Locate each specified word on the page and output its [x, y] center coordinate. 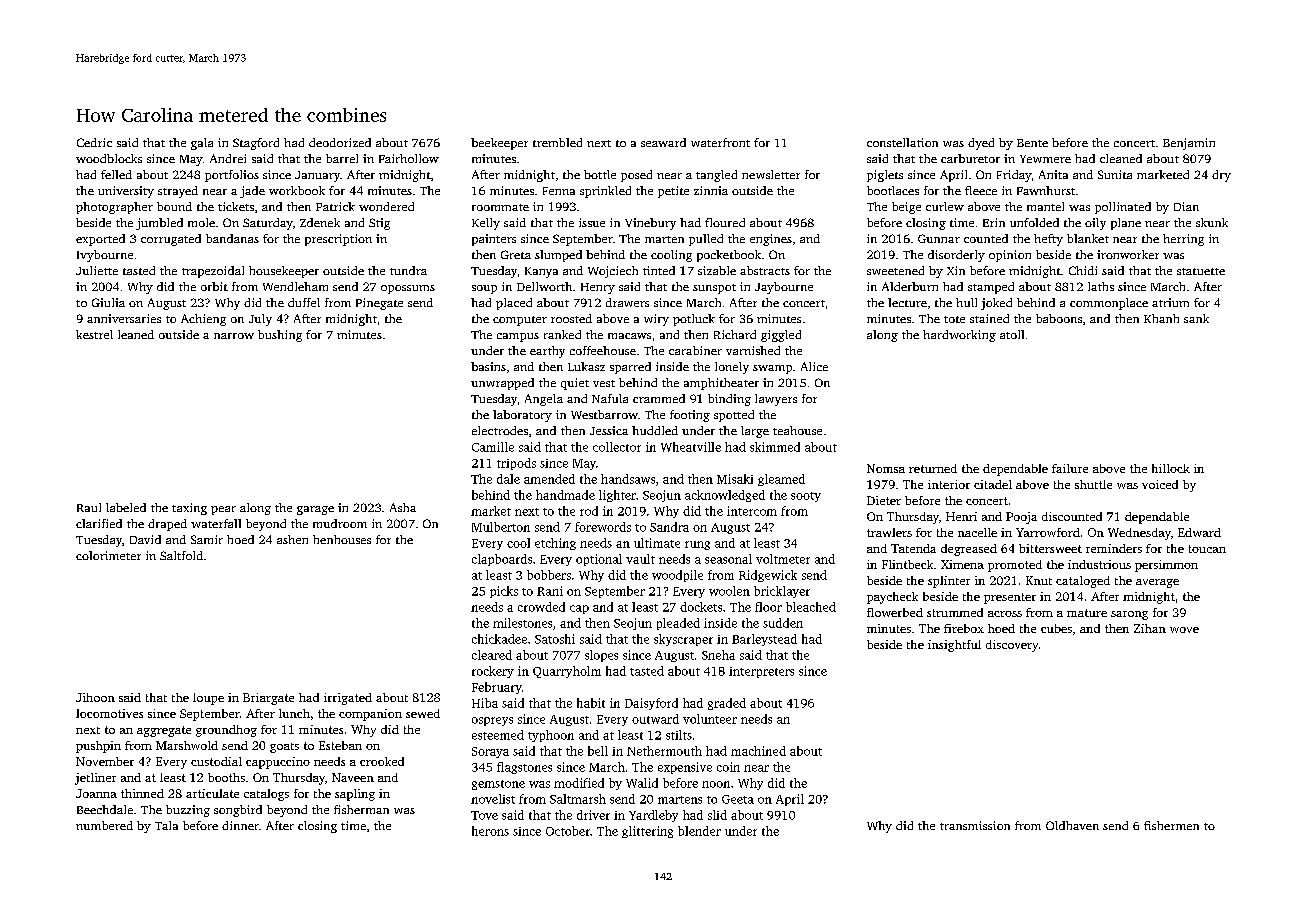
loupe [208, 699]
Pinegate [379, 304]
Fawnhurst [1046, 190]
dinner [240, 825]
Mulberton [501, 527]
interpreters [761, 672]
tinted [659, 270]
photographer [114, 208]
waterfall [216, 523]
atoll [1012, 334]
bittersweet [1050, 548]
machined [758, 751]
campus [518, 337]
